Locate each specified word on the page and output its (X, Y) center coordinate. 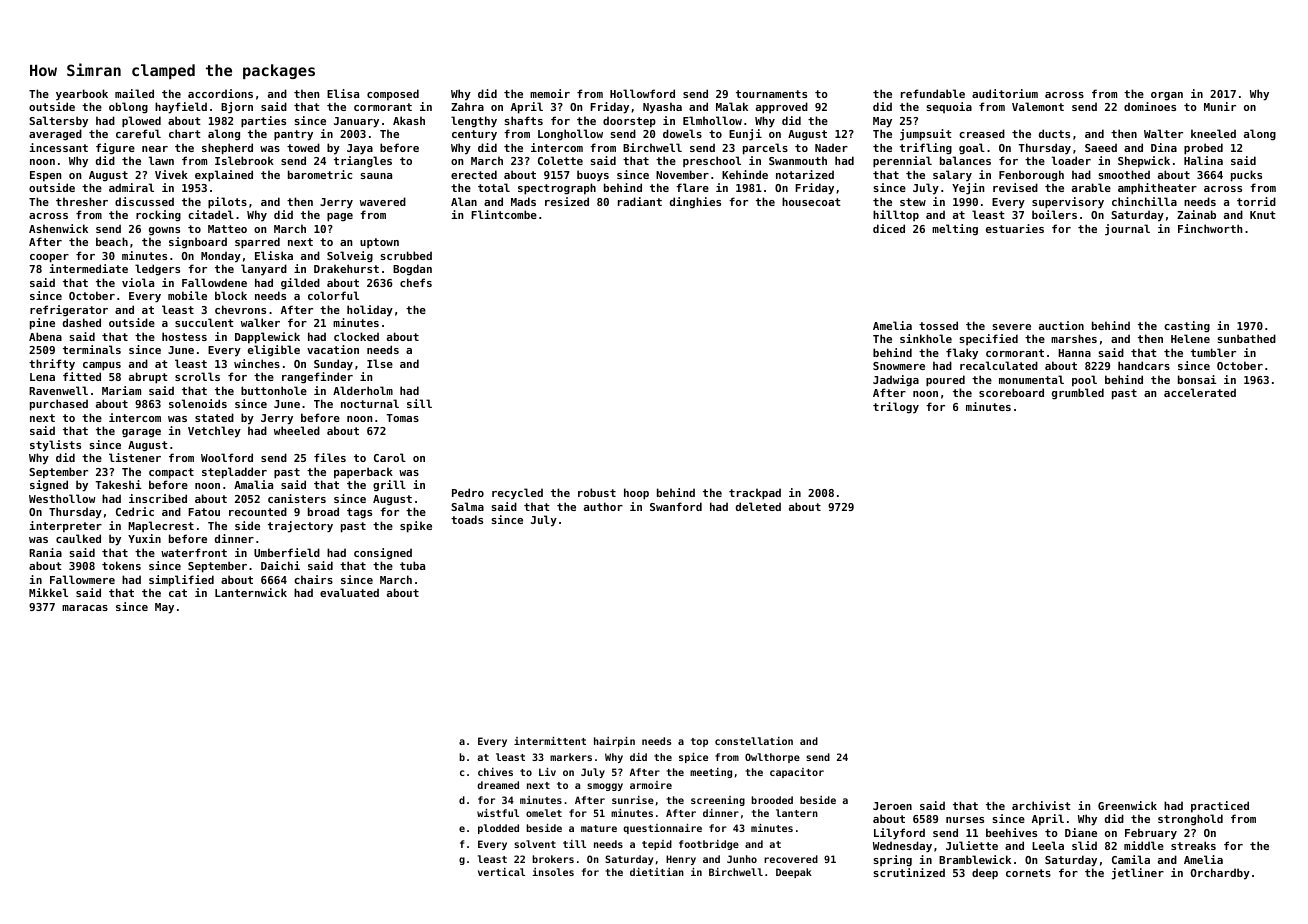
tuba (412, 565)
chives (495, 772)
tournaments (771, 94)
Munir (1220, 106)
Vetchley (214, 432)
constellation (754, 741)
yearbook (82, 95)
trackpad (755, 494)
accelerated (1200, 392)
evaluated (349, 592)
